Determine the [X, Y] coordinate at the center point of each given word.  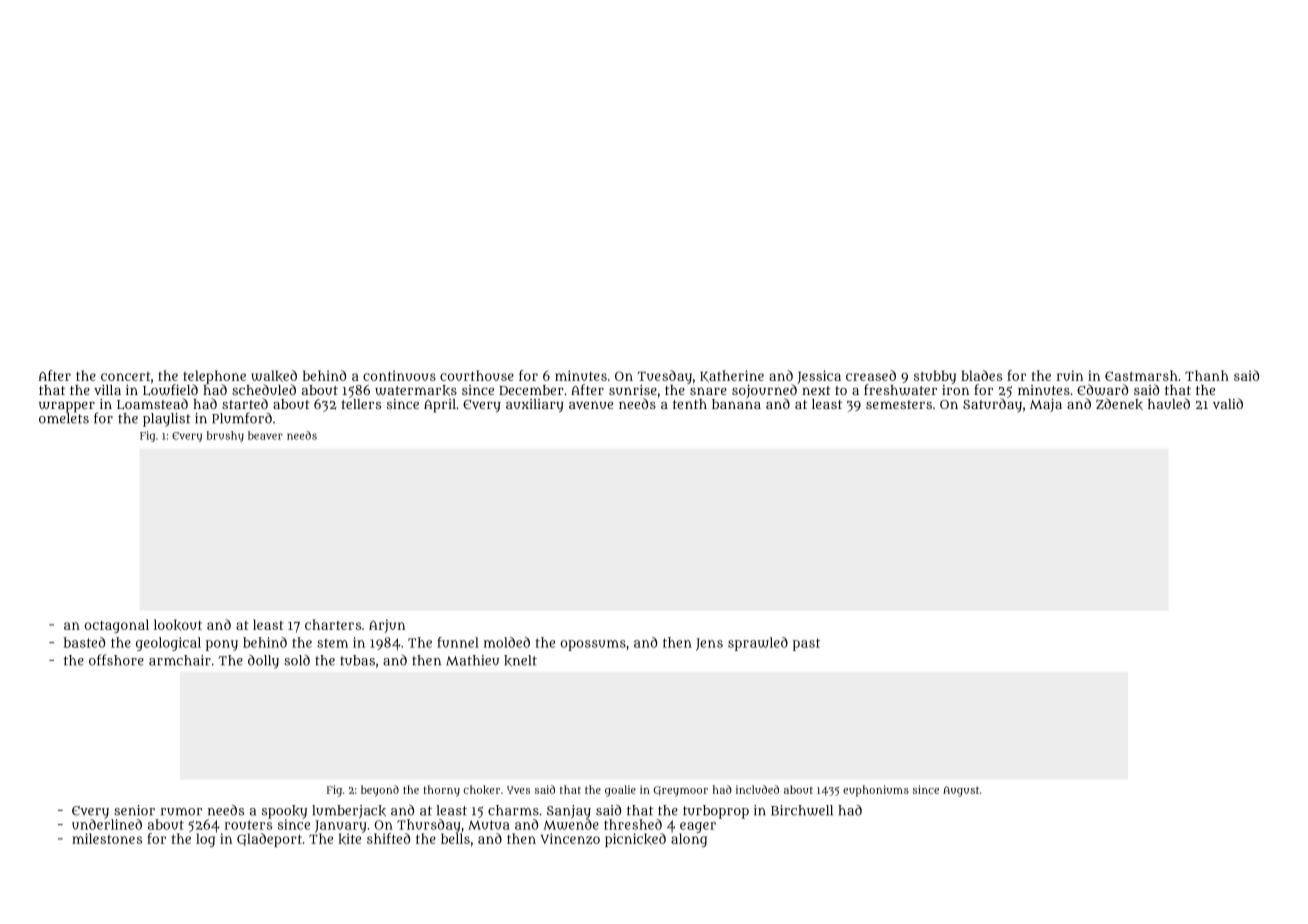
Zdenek [1119, 404]
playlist [167, 420]
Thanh [1207, 375]
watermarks [416, 390]
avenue [591, 405]
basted [84, 642]
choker [481, 790]
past [806, 644]
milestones [107, 838]
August [961, 791]
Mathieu [472, 660]
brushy [225, 436]
